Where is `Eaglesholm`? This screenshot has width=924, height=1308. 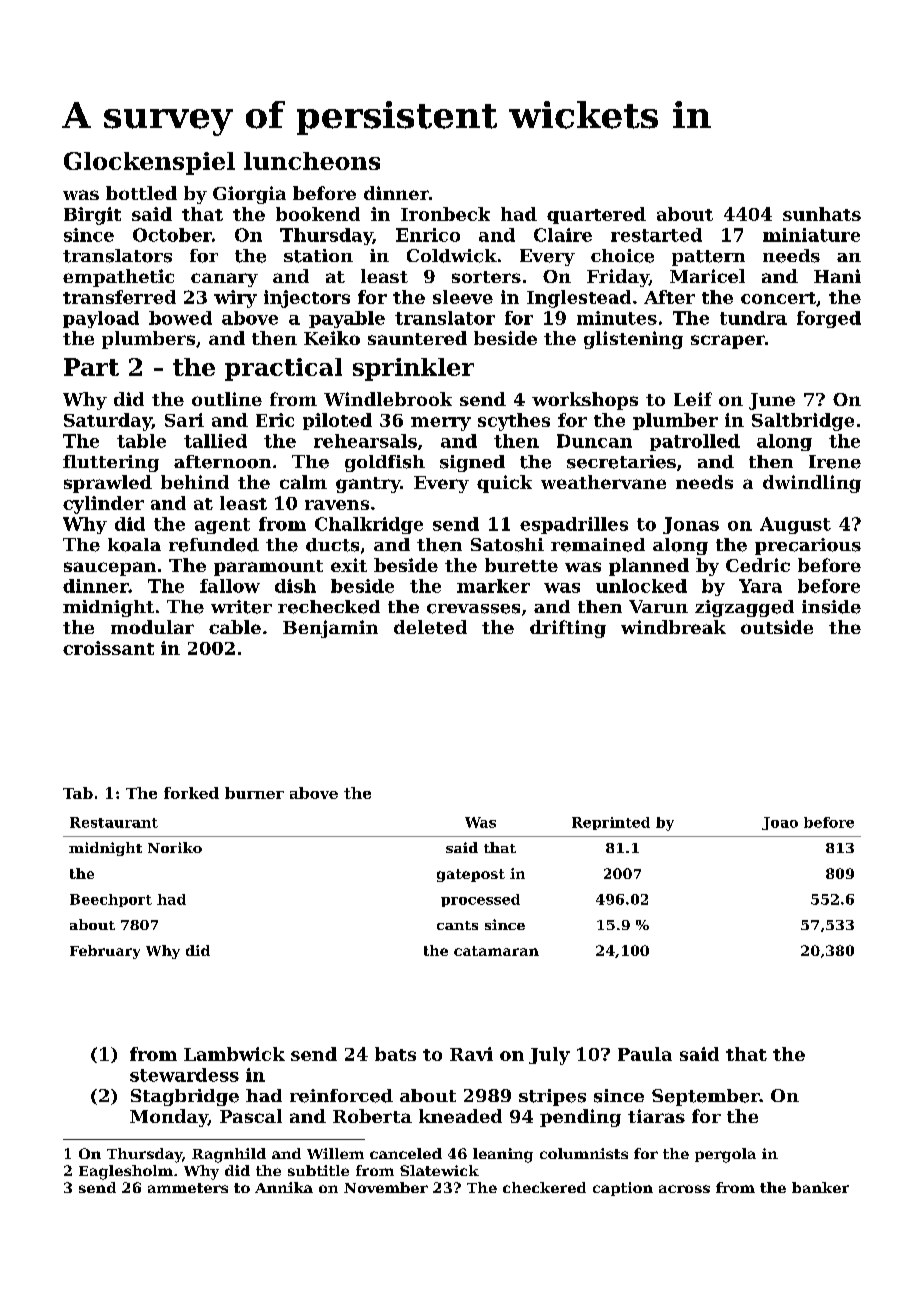 Eaglesholm is located at coordinates (126, 1172).
